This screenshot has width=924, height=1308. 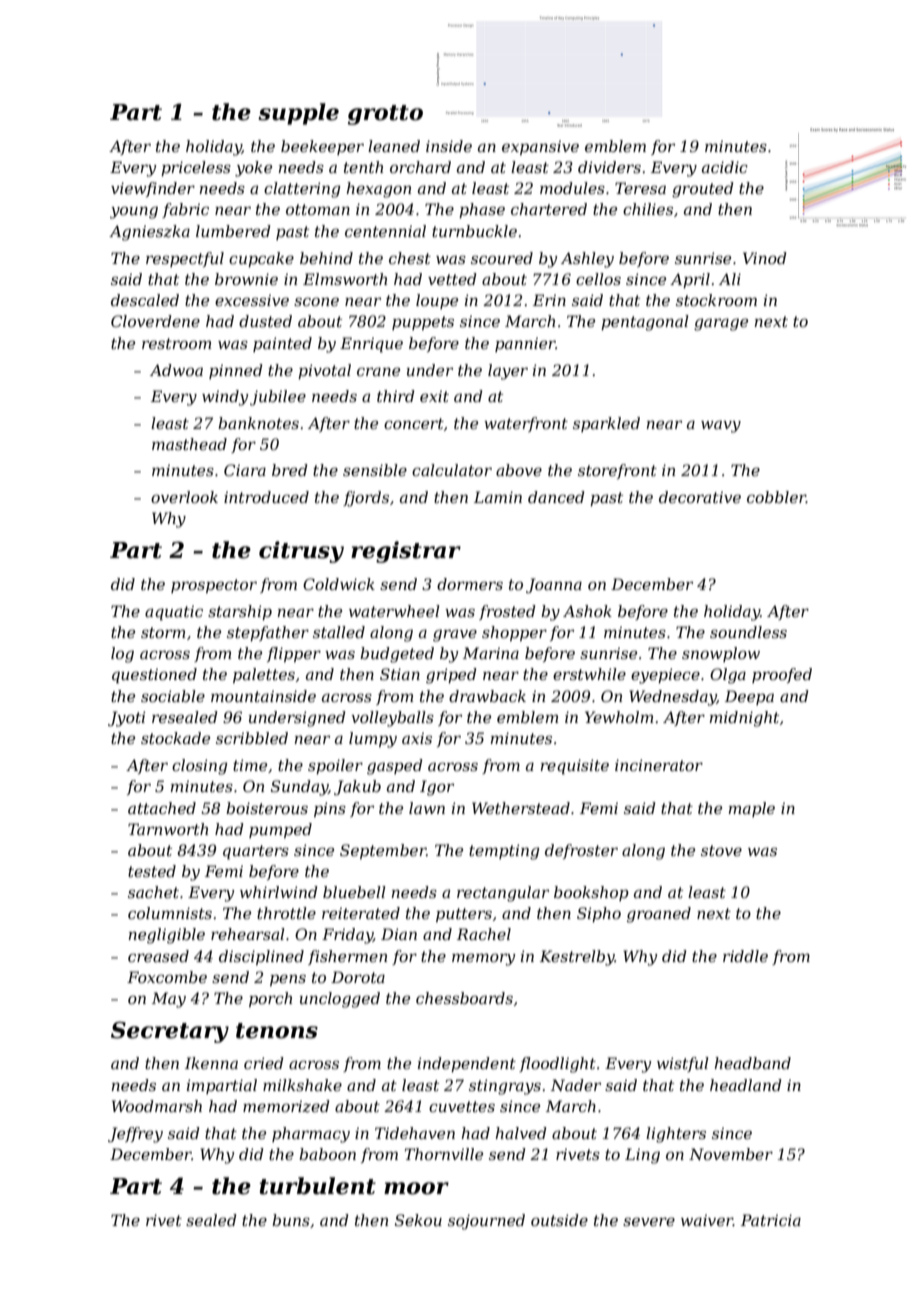 What do you see at coordinates (771, 1220) in the screenshot?
I see `Patricia` at bounding box center [771, 1220].
